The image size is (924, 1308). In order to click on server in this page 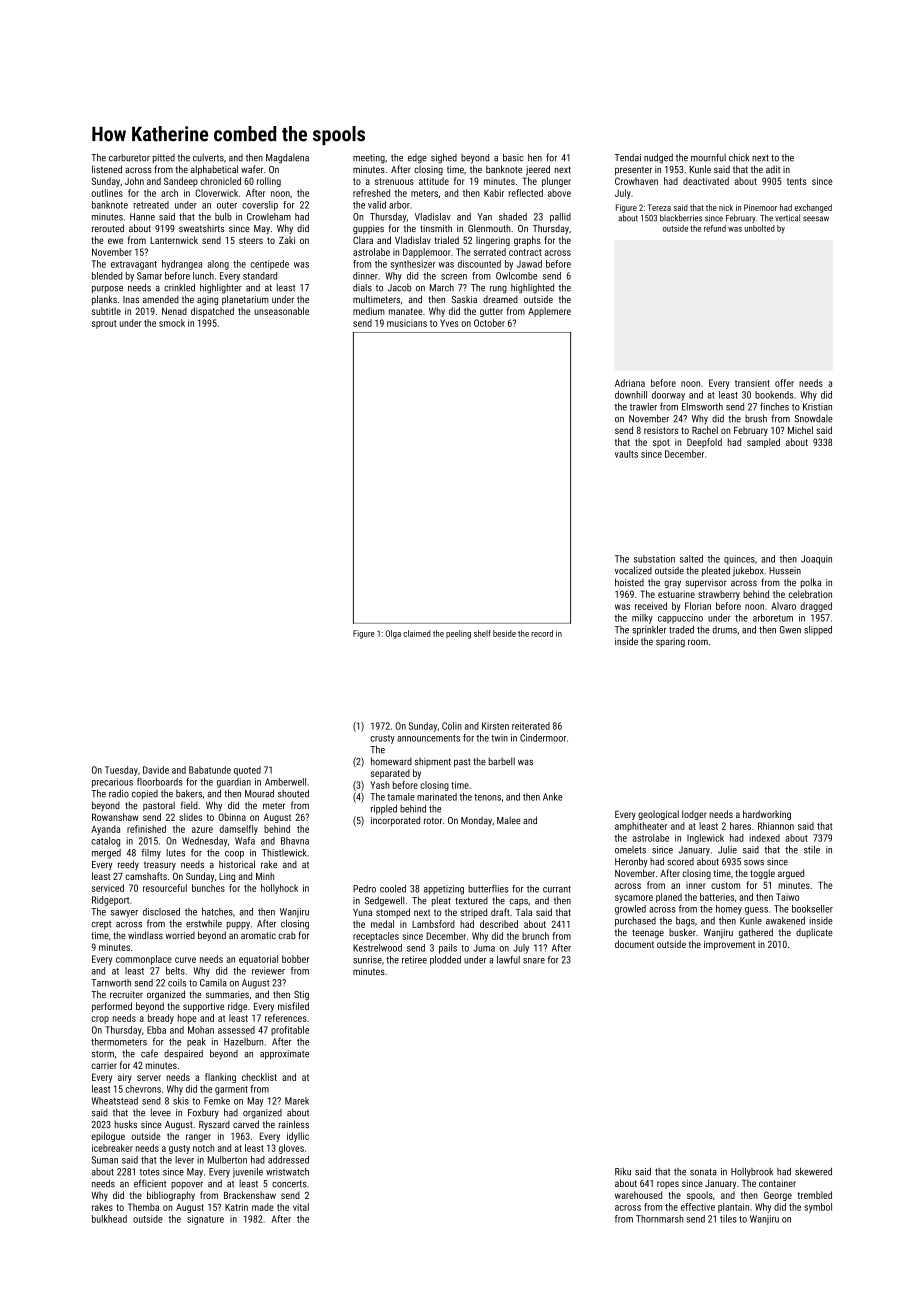, I will do `click(149, 1078)`.
